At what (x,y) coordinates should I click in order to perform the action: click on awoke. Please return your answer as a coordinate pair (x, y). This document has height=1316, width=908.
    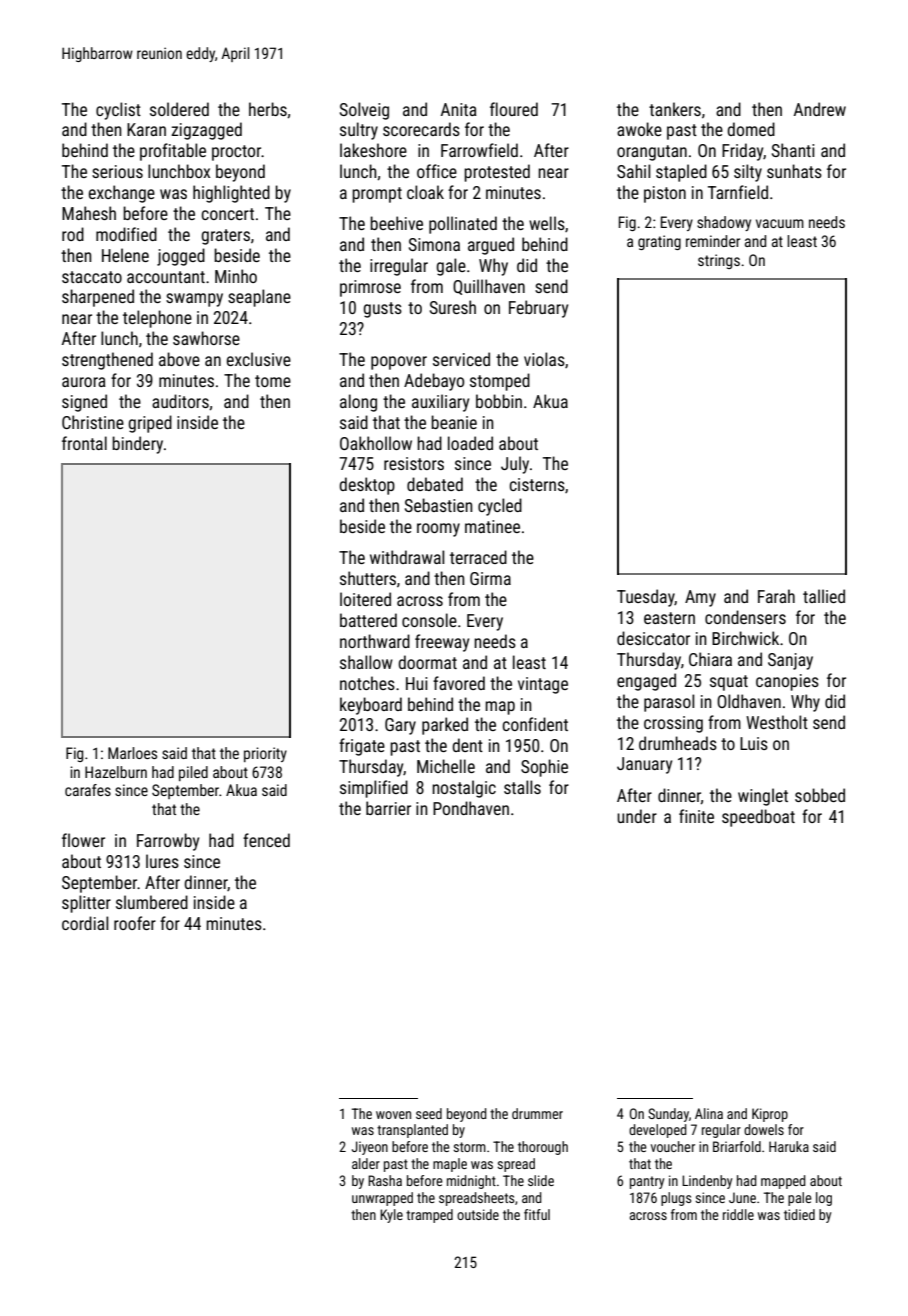
    Looking at the image, I should click on (639, 129).
